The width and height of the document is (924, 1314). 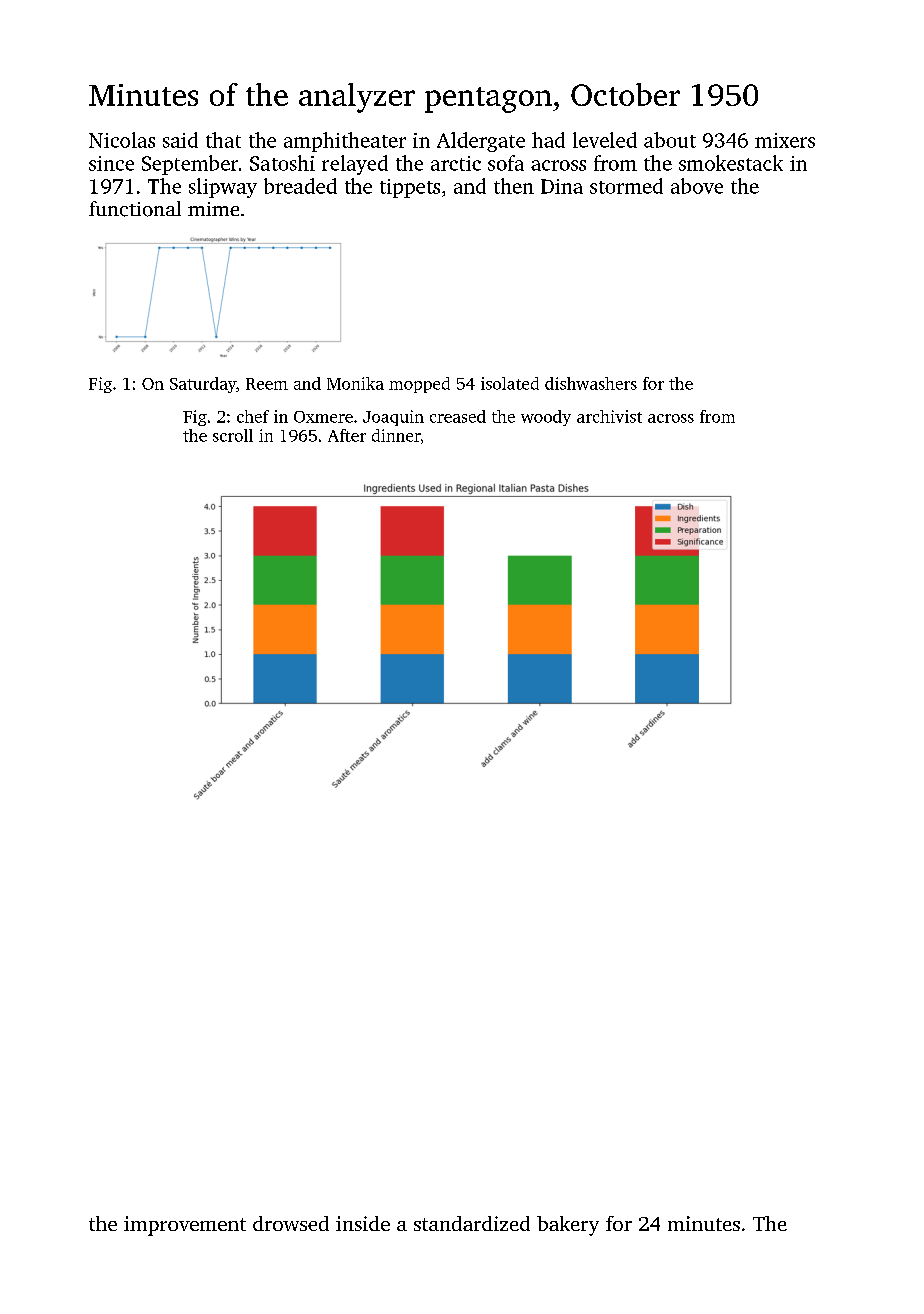 I want to click on dinner, so click(x=396, y=435).
